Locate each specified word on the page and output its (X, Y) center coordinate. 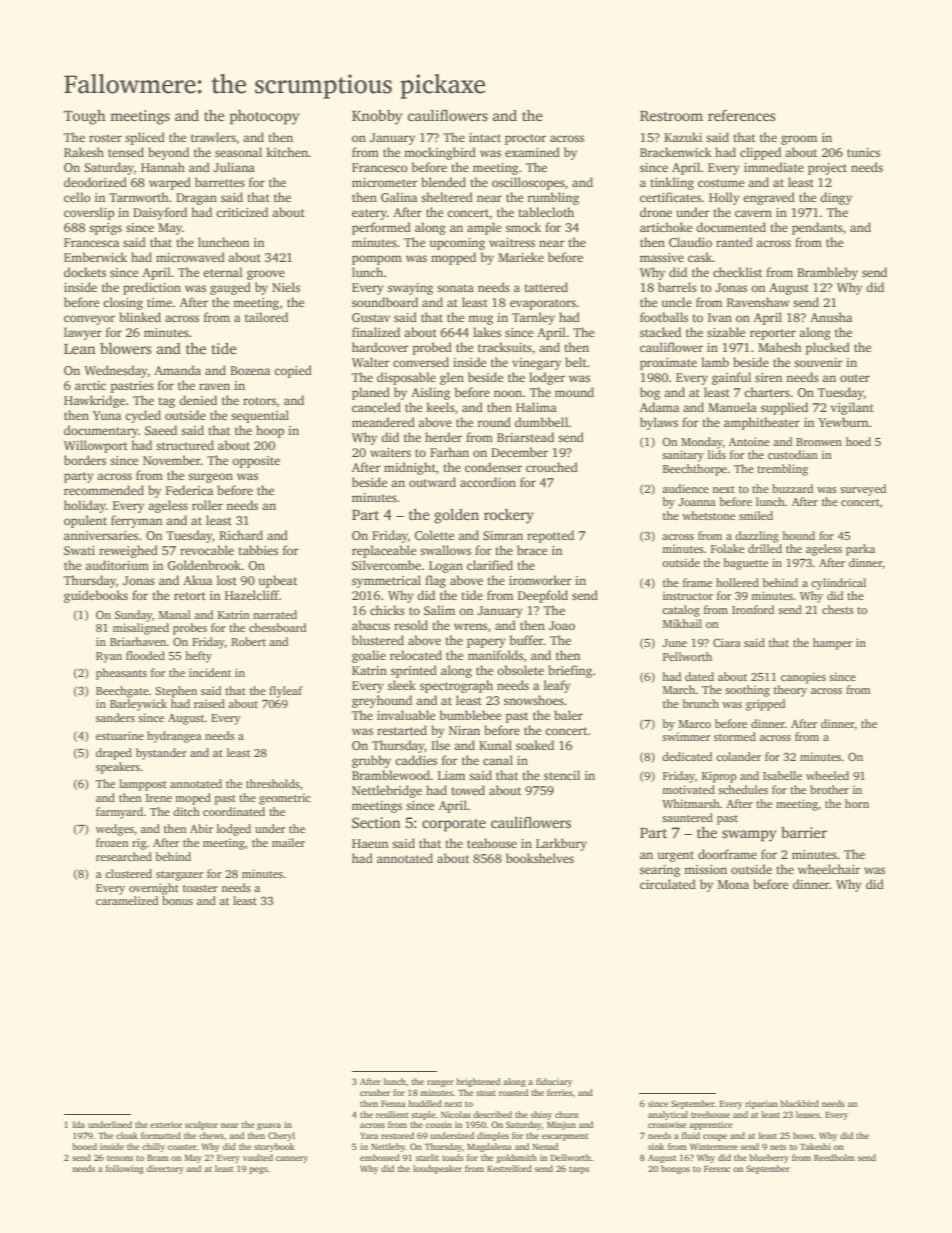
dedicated (687, 756)
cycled (143, 416)
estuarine (120, 735)
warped (170, 183)
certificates (670, 197)
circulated (668, 884)
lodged (234, 830)
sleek (402, 685)
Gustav (371, 317)
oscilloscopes (528, 183)
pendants (817, 228)
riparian (762, 1104)
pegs (258, 1170)
